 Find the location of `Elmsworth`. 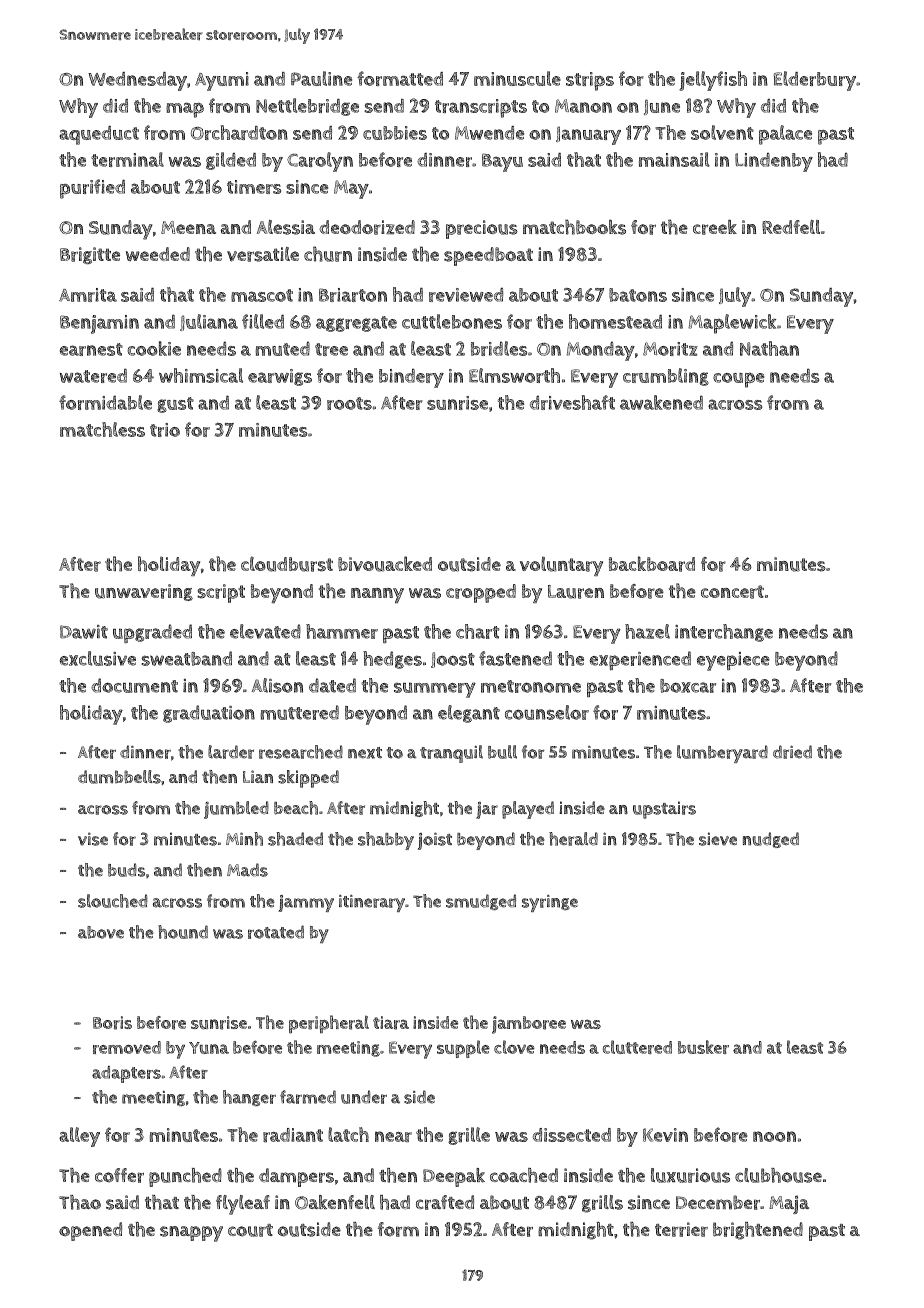

Elmsworth is located at coordinates (514, 375).
